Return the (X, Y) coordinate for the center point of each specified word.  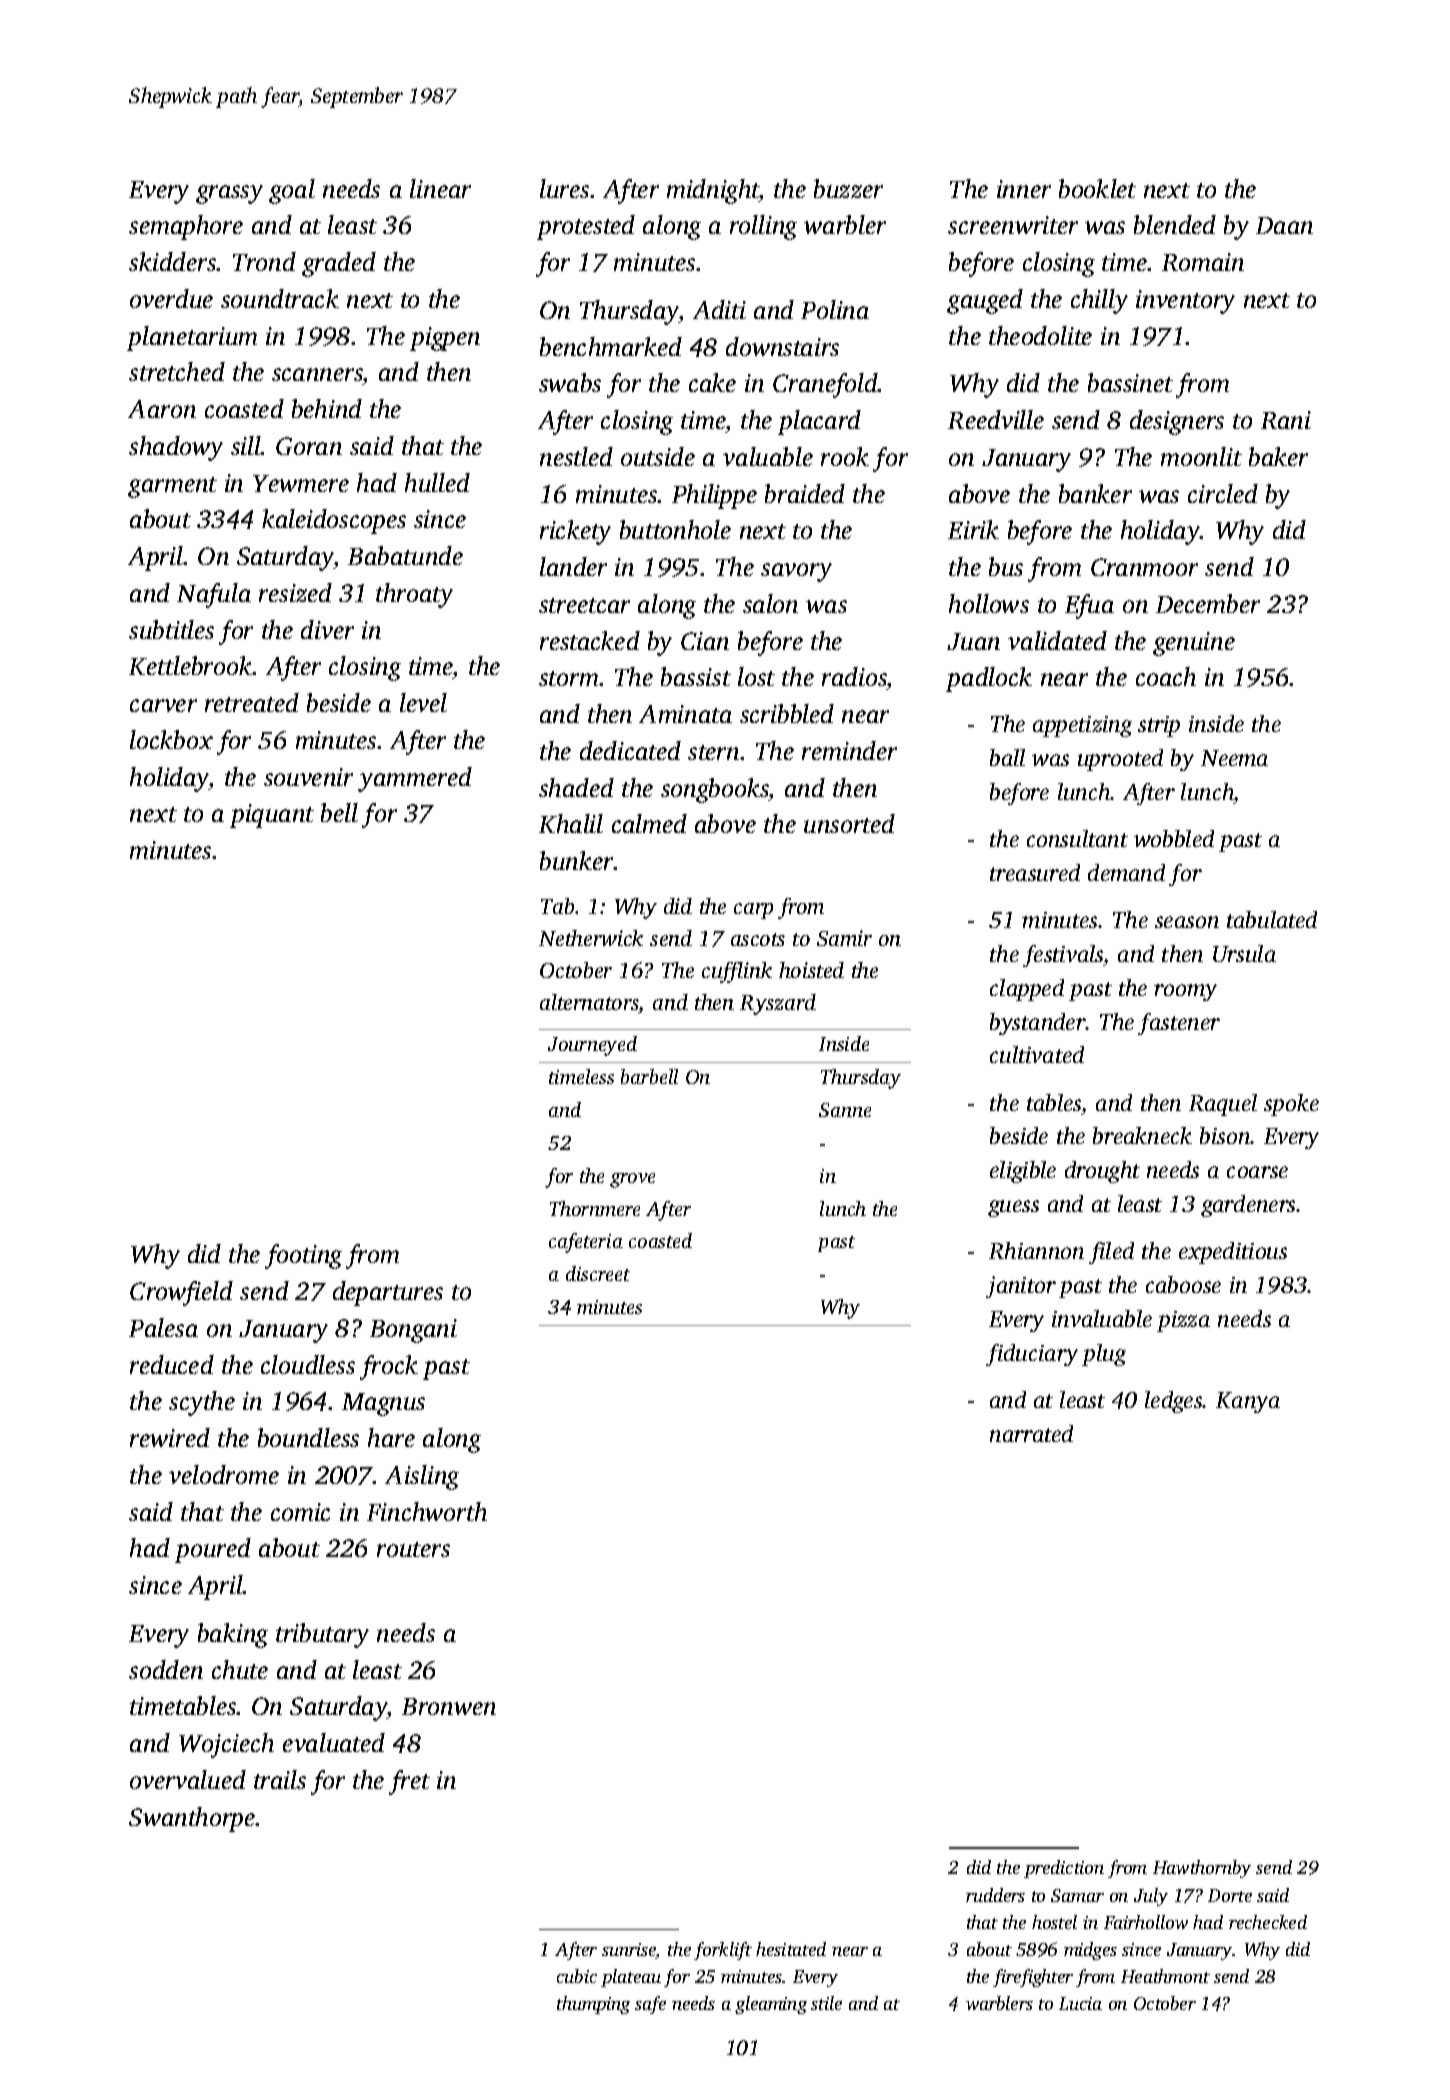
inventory (1185, 302)
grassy (229, 194)
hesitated (791, 1949)
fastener (1179, 1024)
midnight (713, 191)
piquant (272, 816)
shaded (576, 787)
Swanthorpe (192, 1819)
